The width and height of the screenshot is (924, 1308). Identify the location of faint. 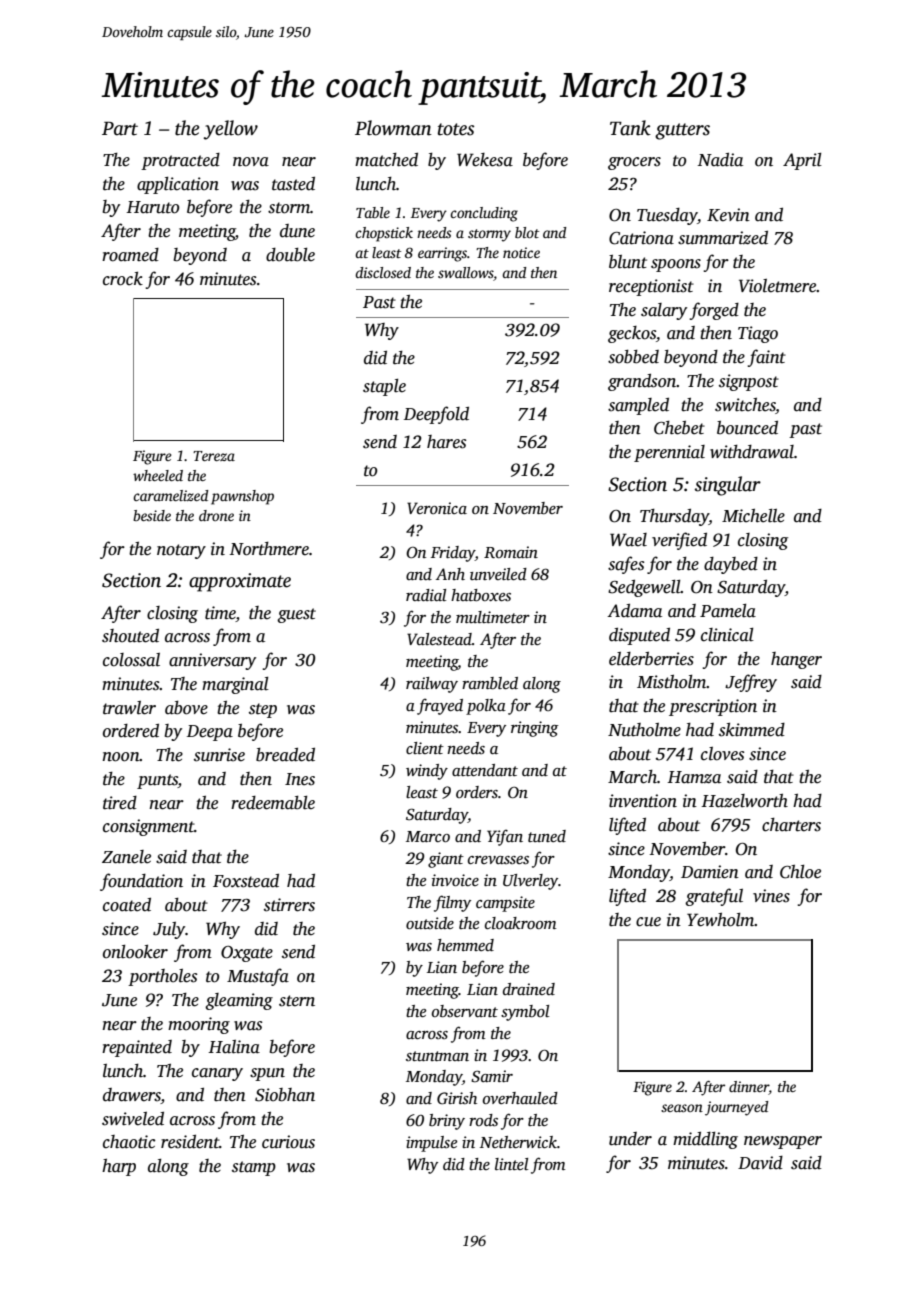
(767, 358).
